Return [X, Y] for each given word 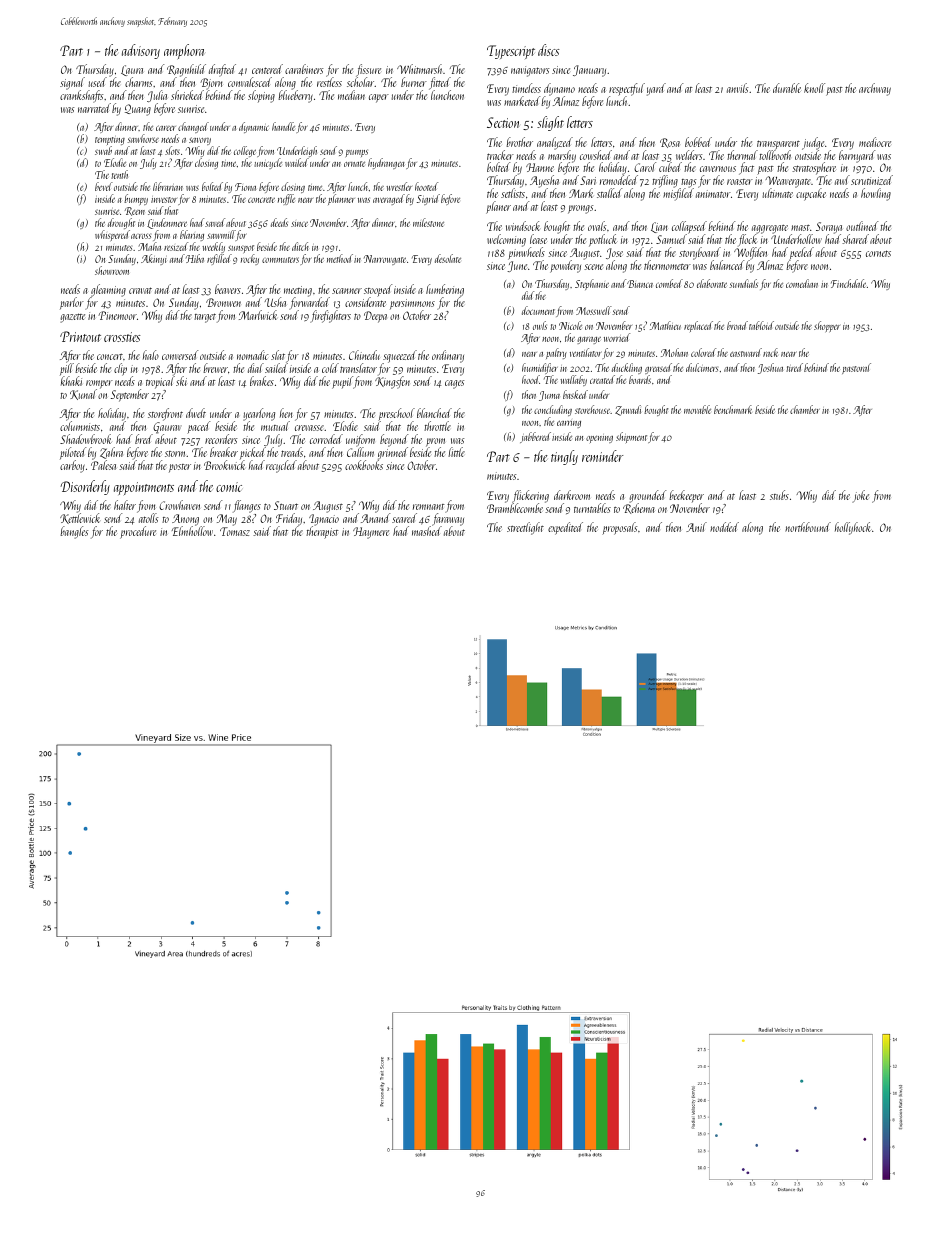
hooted [426, 186]
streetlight [525, 528]
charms [138, 82]
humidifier [540, 368]
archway [875, 89]
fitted [440, 83]
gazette [72, 318]
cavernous [718, 169]
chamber [805, 409]
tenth [119, 174]
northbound [808, 527]
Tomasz [235, 531]
